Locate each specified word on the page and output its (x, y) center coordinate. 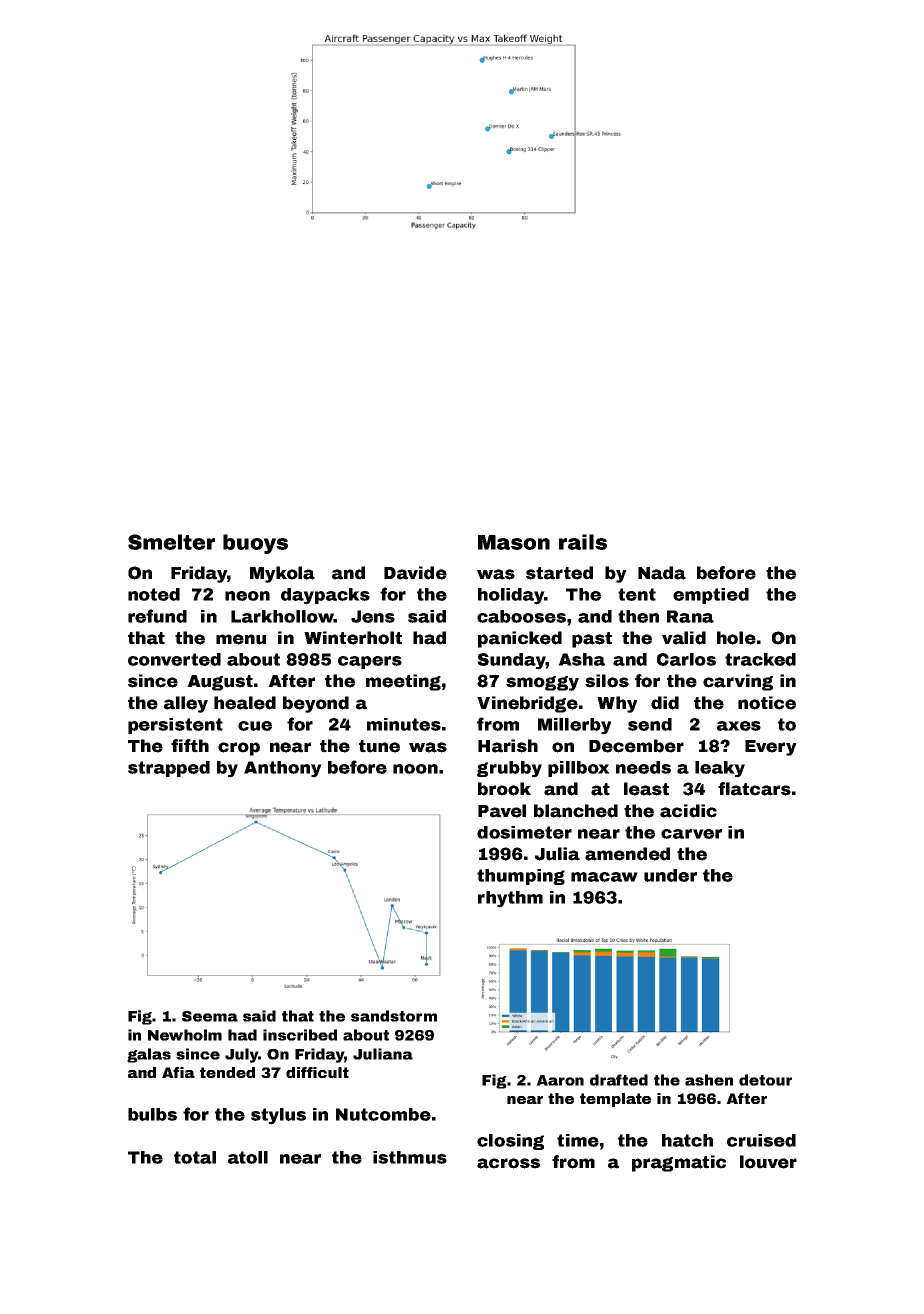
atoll (248, 1157)
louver (768, 1162)
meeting (403, 682)
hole (736, 638)
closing (510, 1142)
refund (157, 616)
